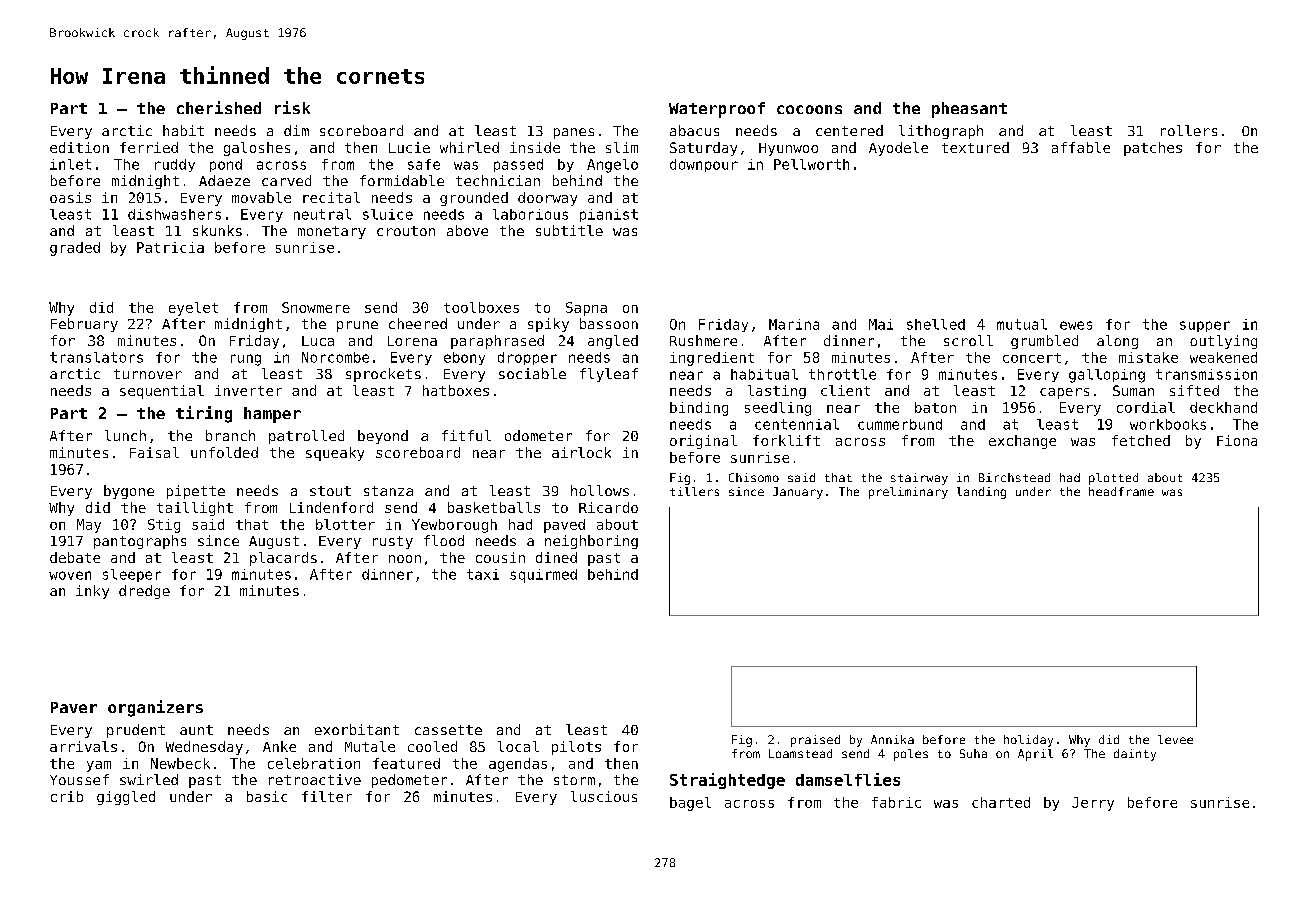 The image size is (1308, 924). What do you see at coordinates (92, 592) in the image?
I see `inky` at bounding box center [92, 592].
